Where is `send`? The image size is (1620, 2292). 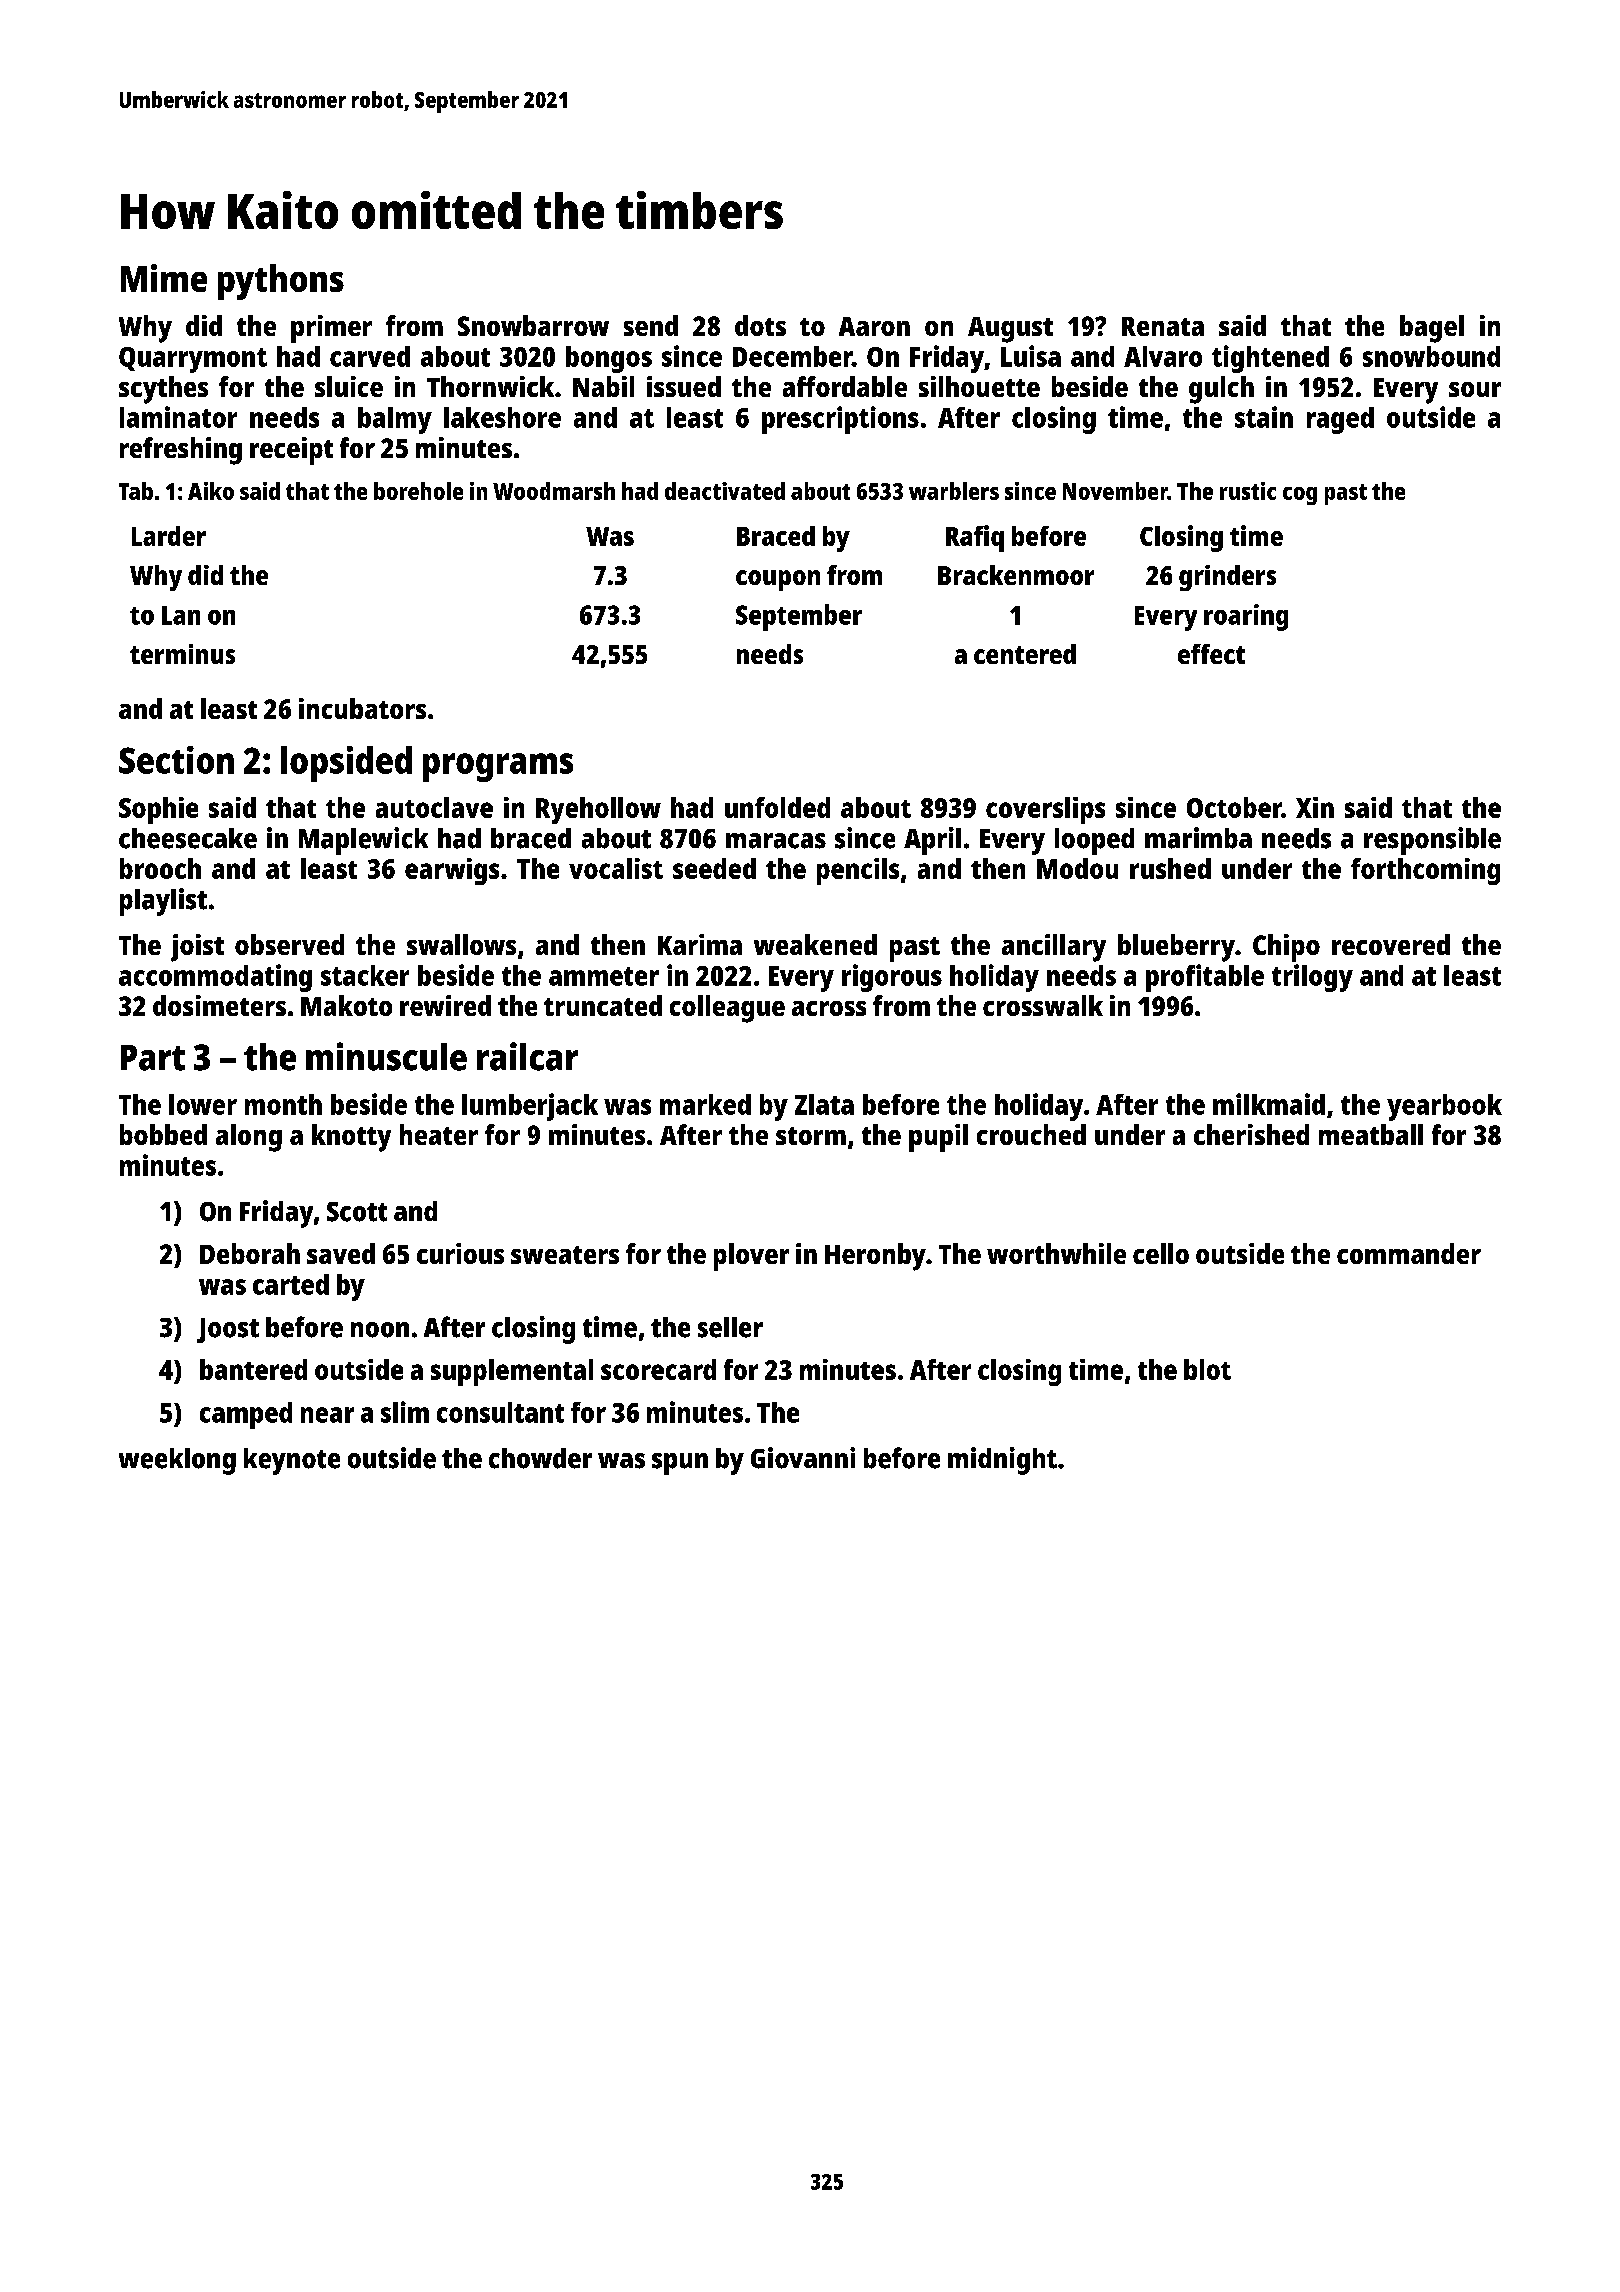
send is located at coordinates (651, 325).
